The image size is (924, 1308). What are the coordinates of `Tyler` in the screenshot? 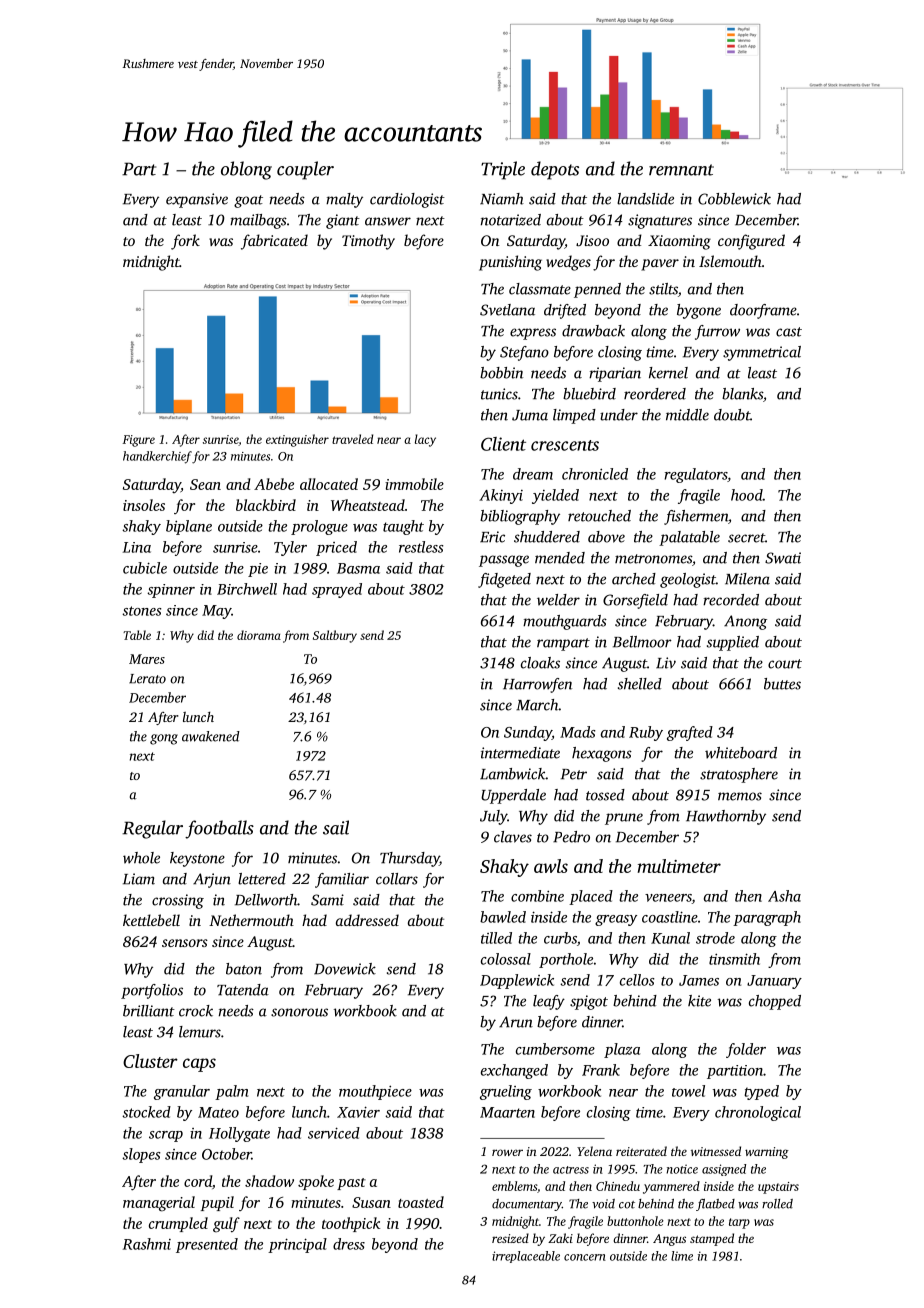 It's located at (290, 548).
